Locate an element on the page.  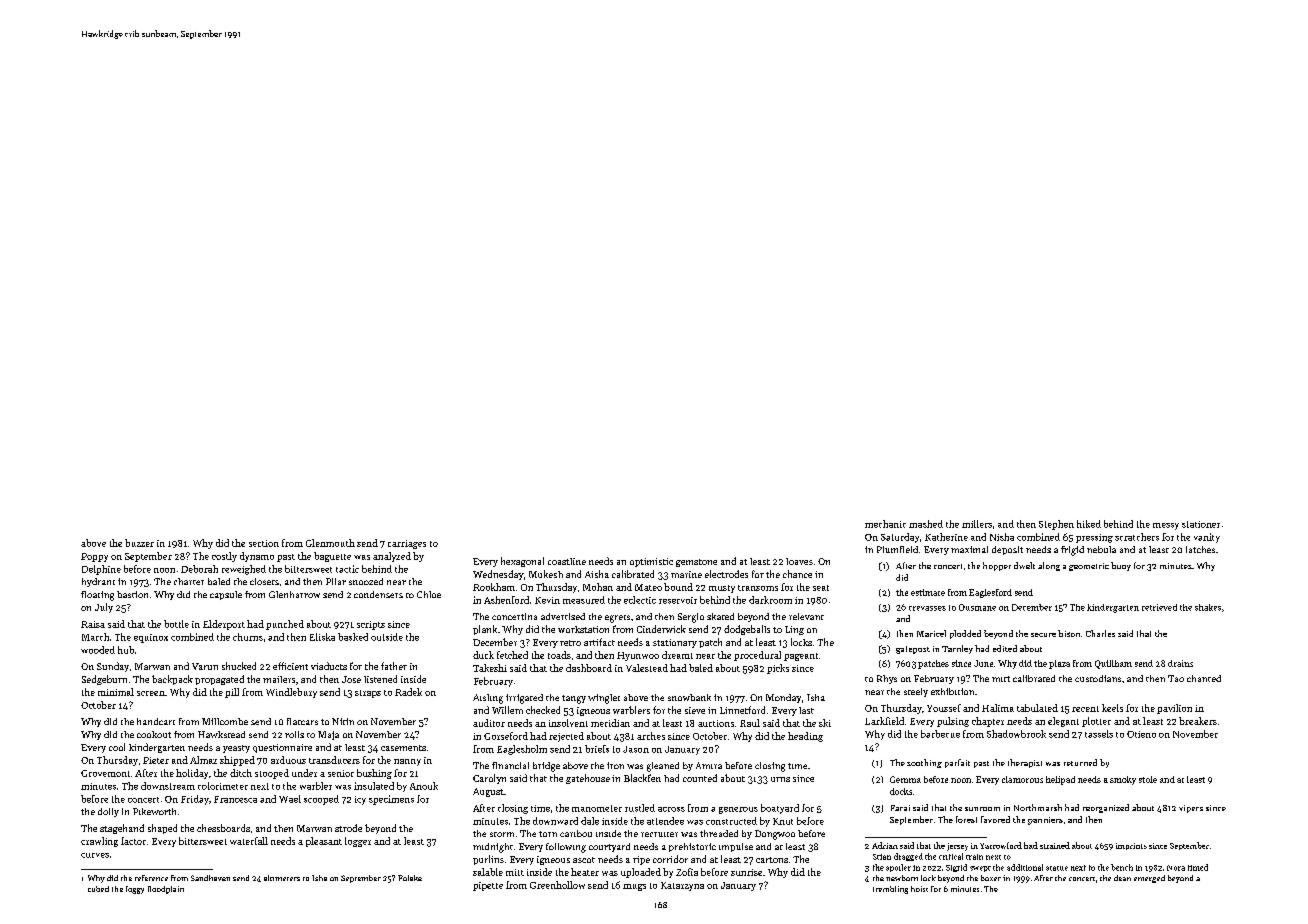
retrieved is located at coordinates (1159, 607).
